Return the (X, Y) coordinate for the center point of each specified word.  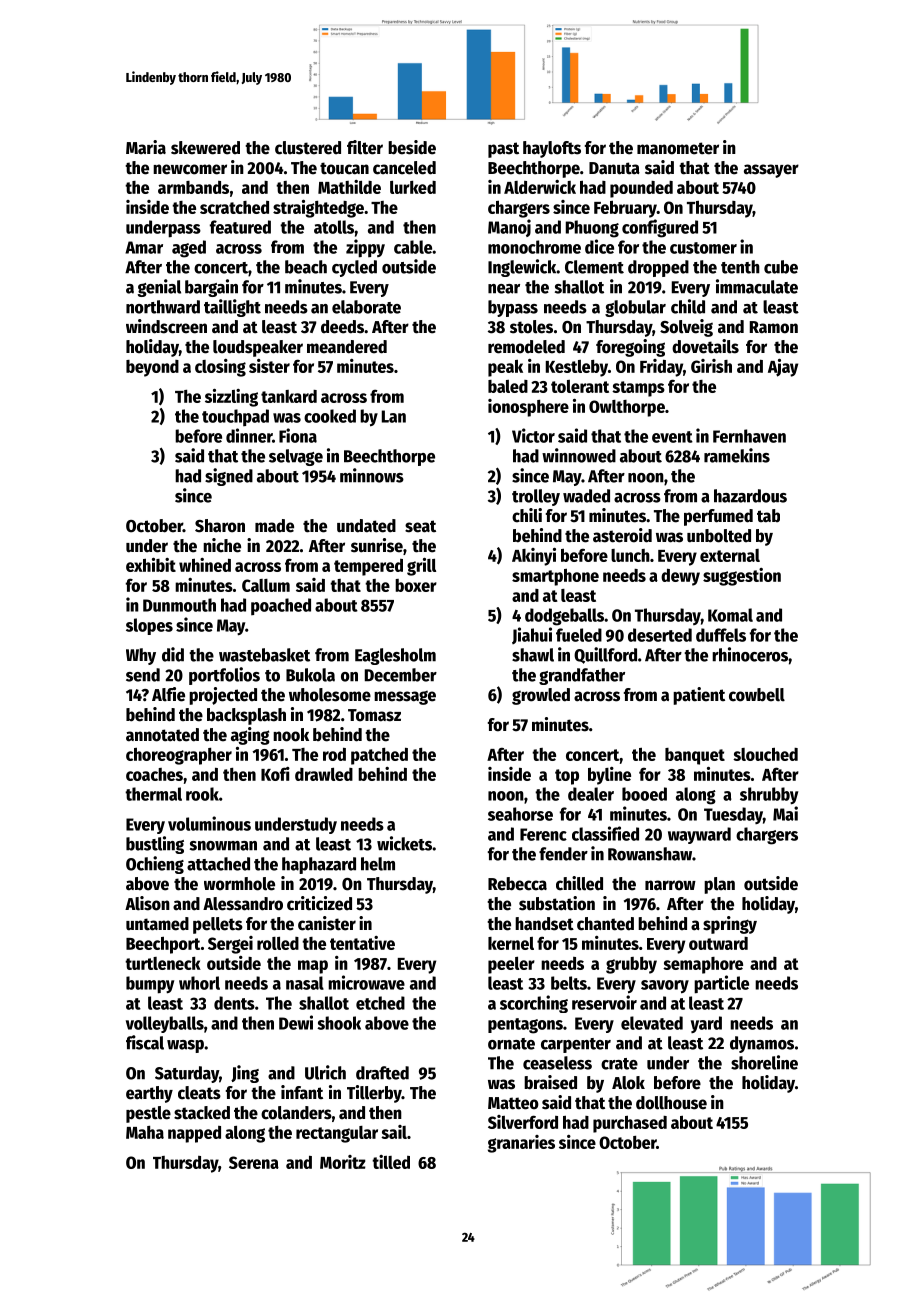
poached (281, 606)
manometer (678, 148)
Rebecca (517, 884)
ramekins (737, 455)
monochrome (534, 247)
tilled (391, 1162)
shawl (533, 655)
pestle (148, 1114)
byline (609, 776)
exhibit (151, 565)
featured (240, 227)
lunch (630, 555)
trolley (536, 497)
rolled (278, 943)
